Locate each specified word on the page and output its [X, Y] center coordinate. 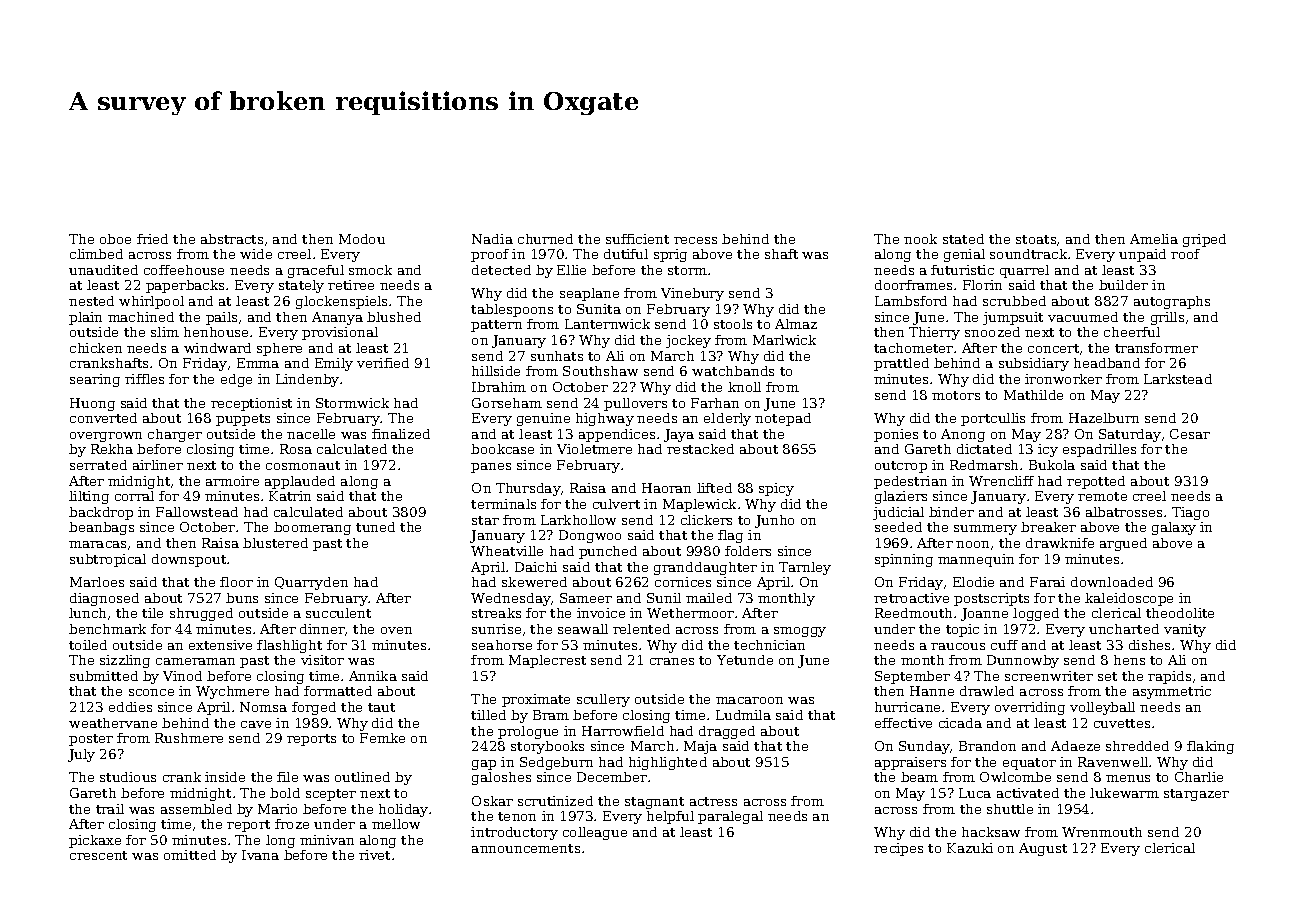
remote [1102, 496]
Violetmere [594, 449]
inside [225, 777]
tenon [517, 816]
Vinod [182, 676]
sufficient [637, 239]
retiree [351, 285]
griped [1204, 240]
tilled [488, 715]
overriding [1030, 708]
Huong [92, 404]
